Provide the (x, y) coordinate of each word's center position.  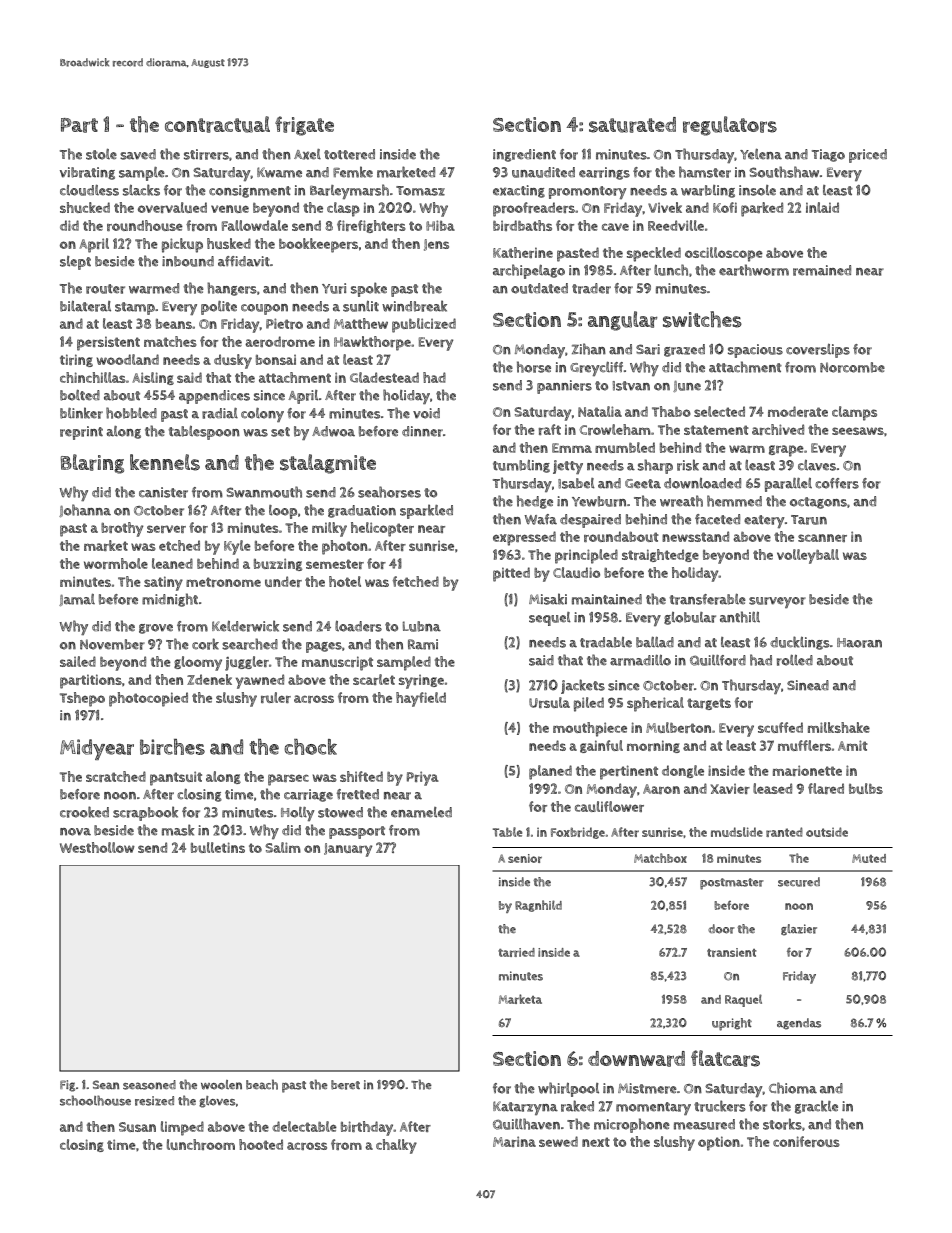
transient (731, 952)
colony (262, 415)
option (719, 1143)
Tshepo (82, 699)
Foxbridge (578, 833)
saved (138, 154)
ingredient (524, 155)
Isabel (576, 483)
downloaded (702, 483)
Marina (514, 1141)
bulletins (218, 847)
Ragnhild (538, 906)
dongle (683, 771)
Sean (106, 1084)
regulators (730, 126)
